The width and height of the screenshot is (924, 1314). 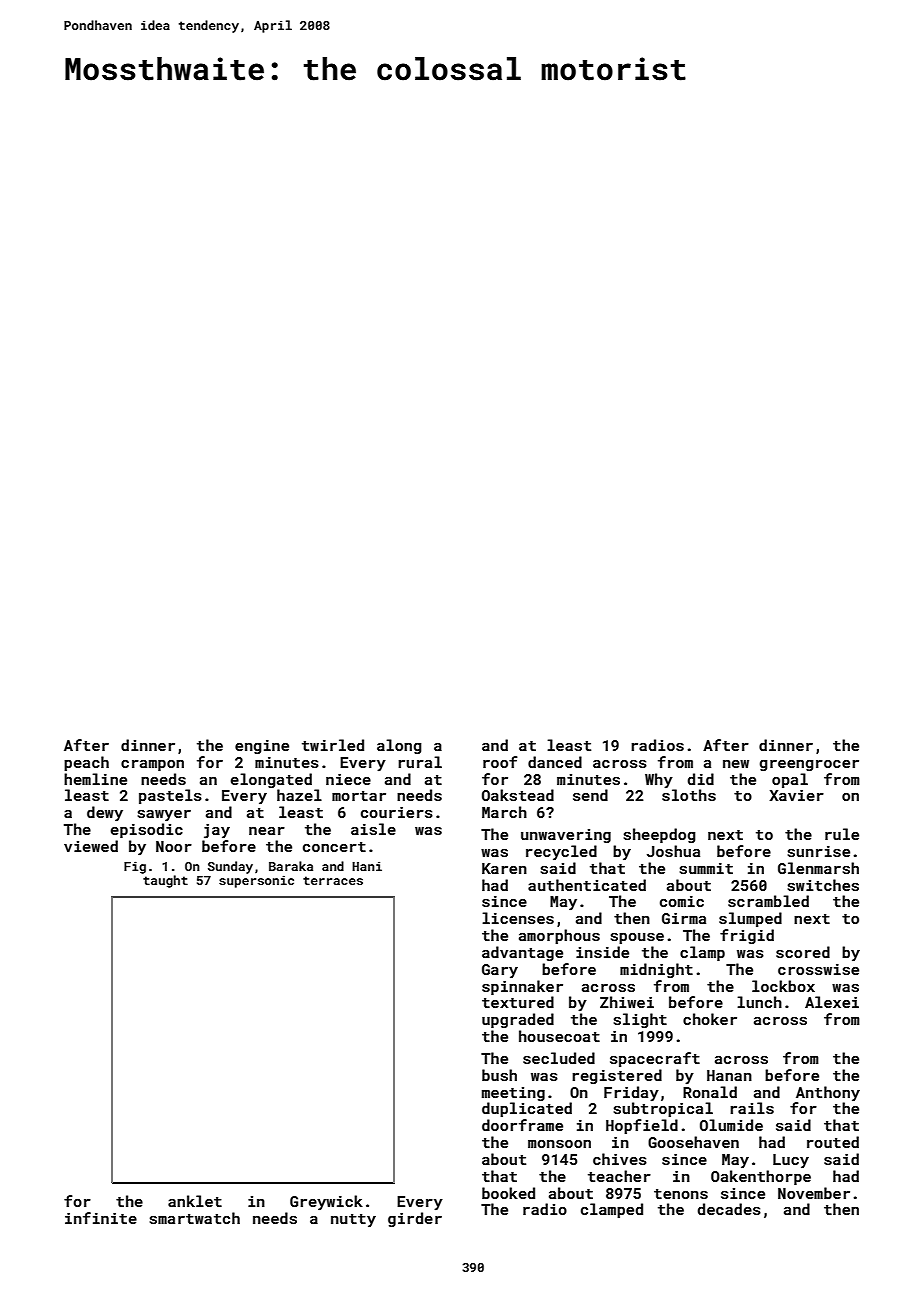 I want to click on infinite, so click(x=101, y=1218).
